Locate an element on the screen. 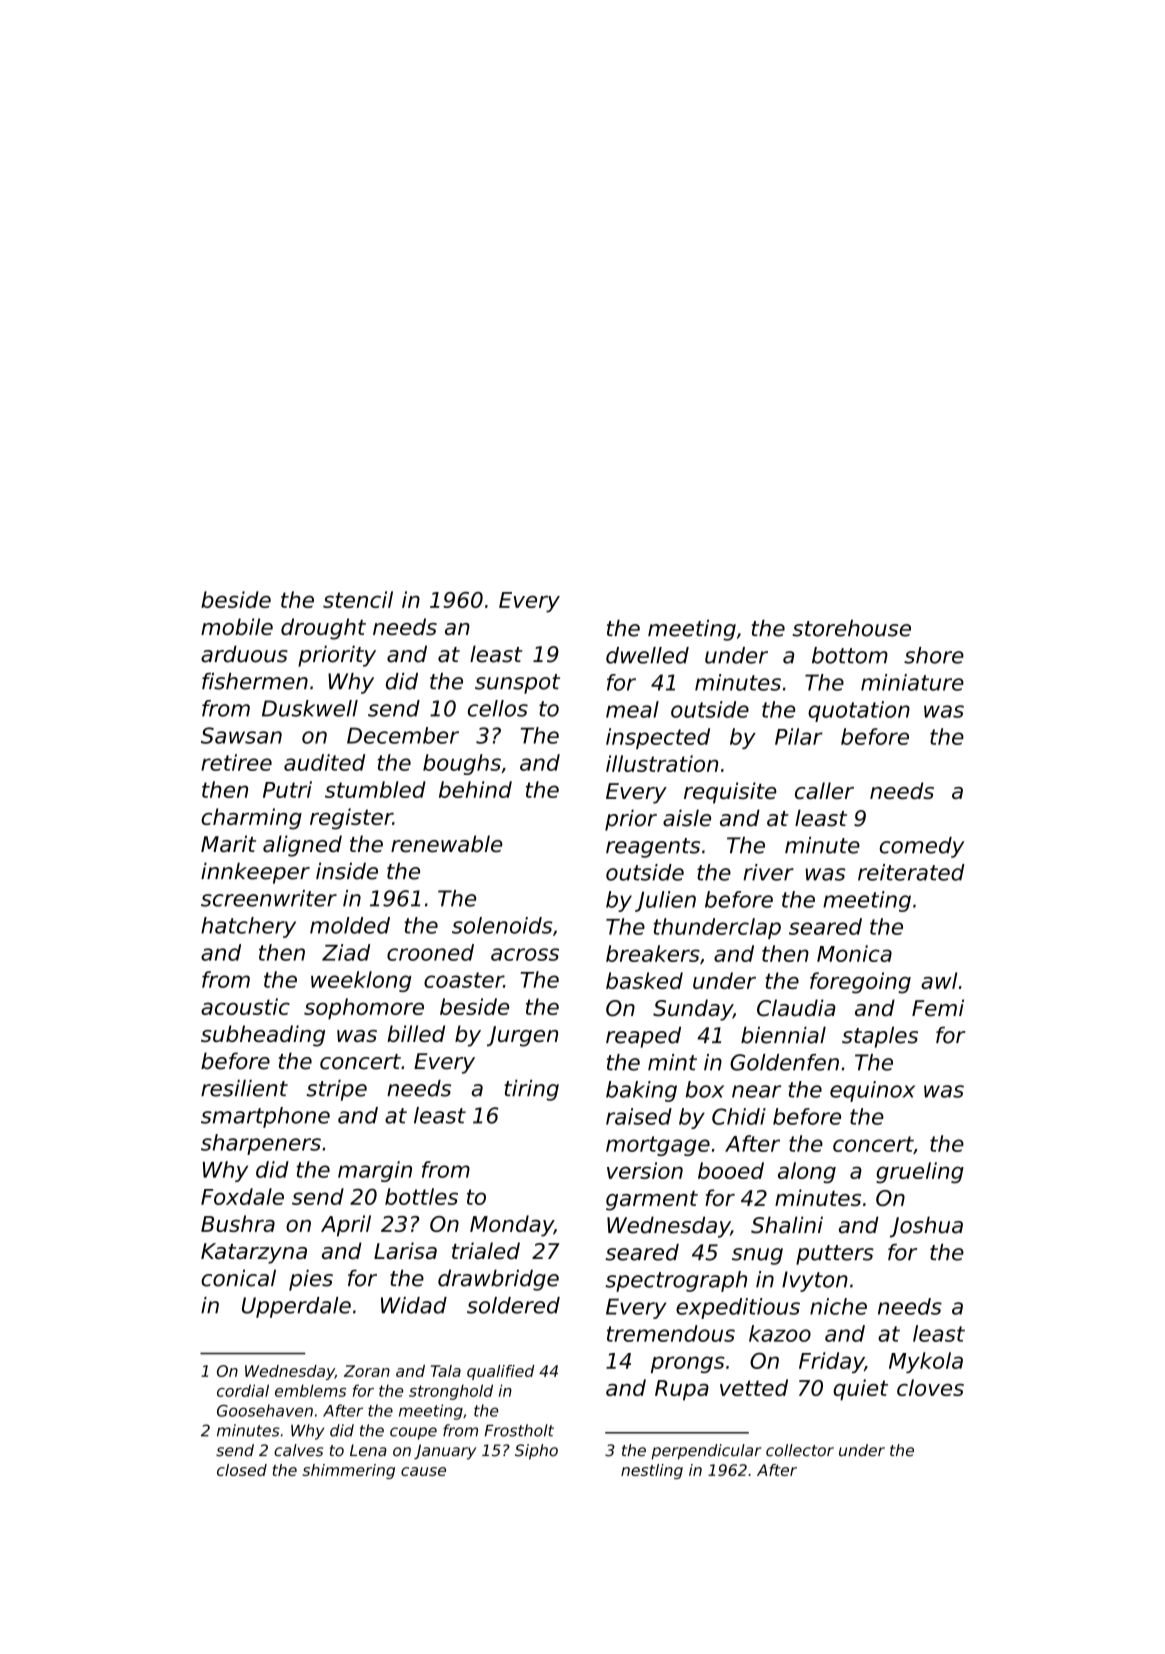  sunspot is located at coordinates (517, 684).
